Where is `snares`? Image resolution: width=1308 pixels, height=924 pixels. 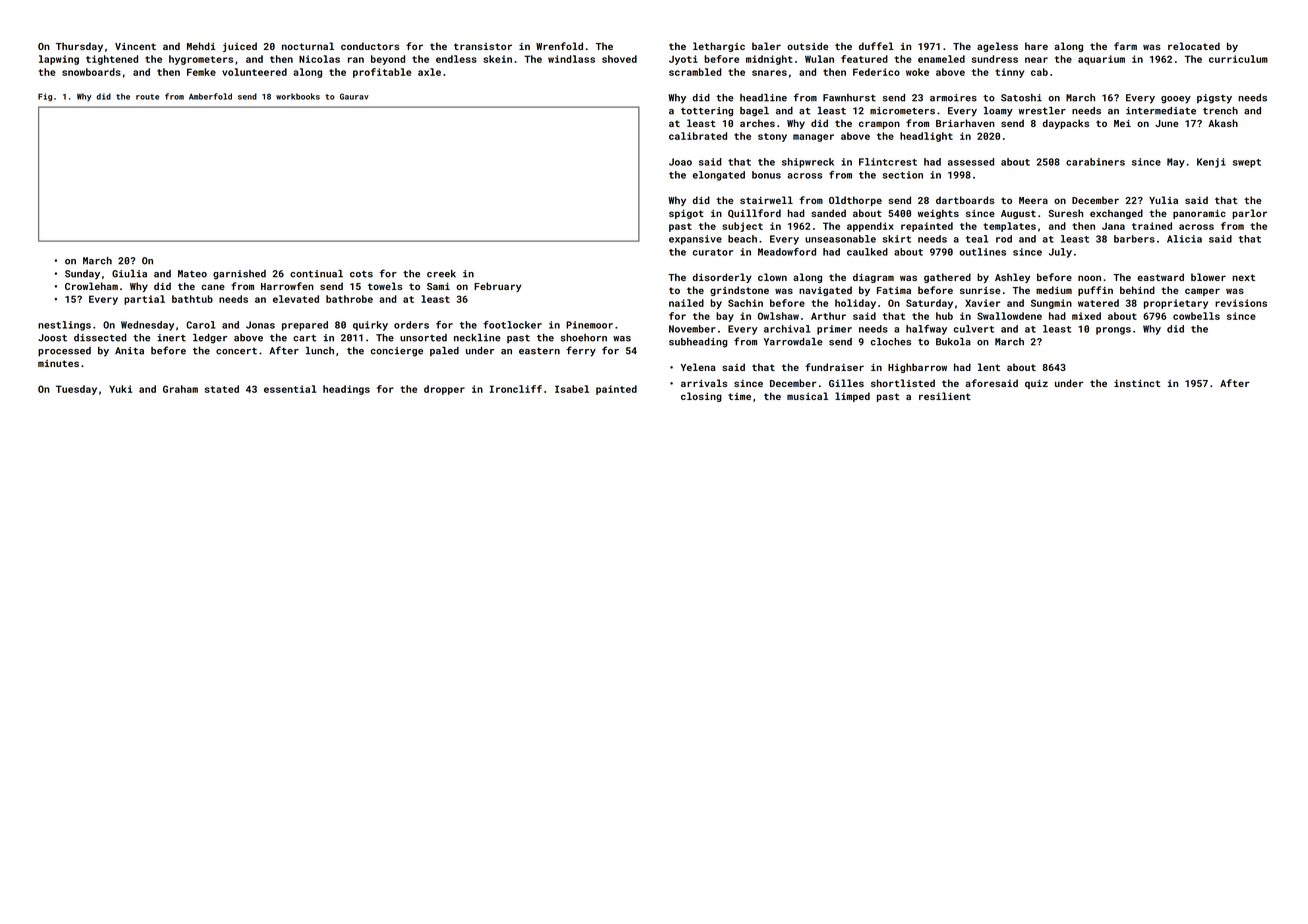
snares is located at coordinates (769, 73).
